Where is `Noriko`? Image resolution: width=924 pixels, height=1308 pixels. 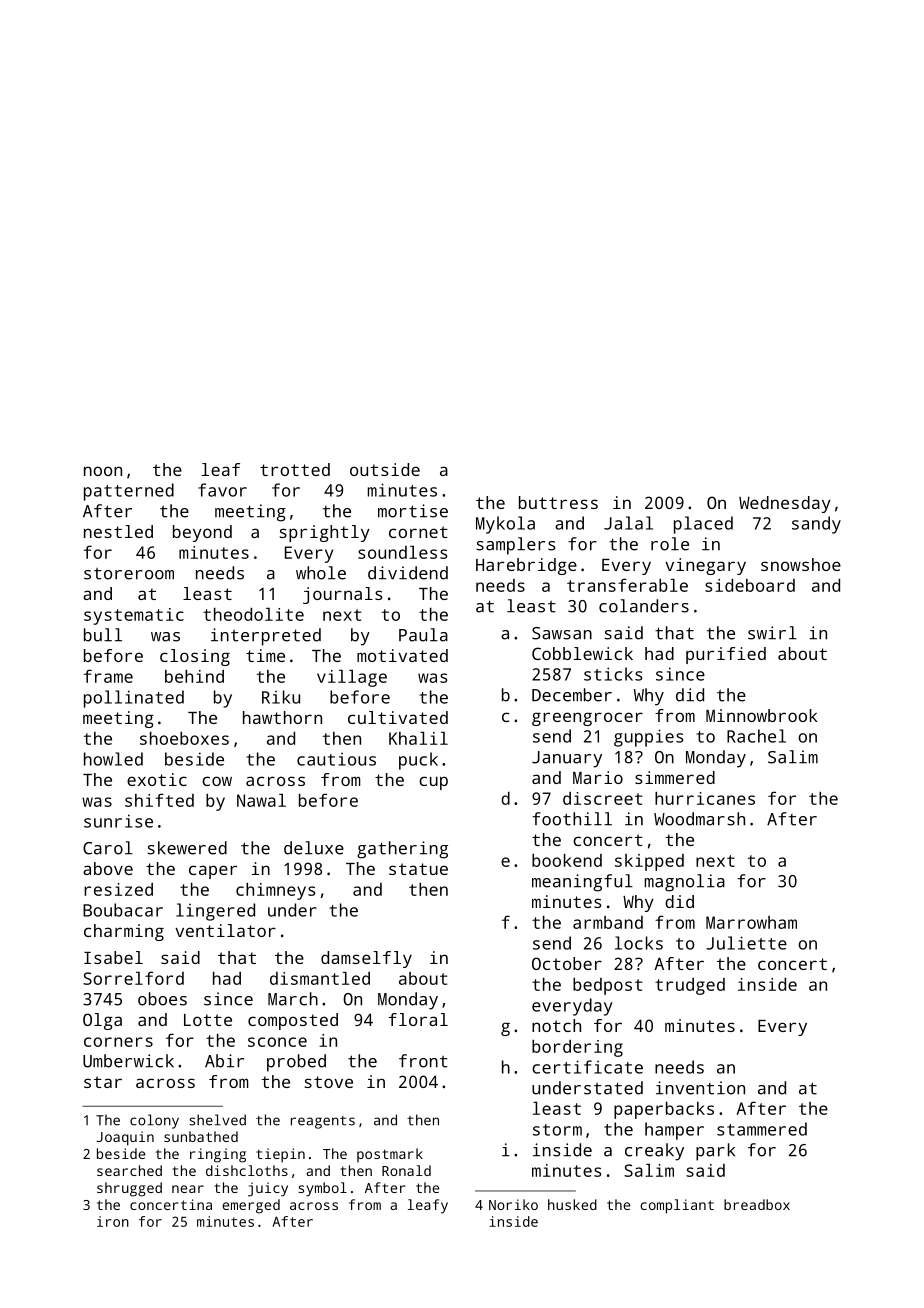
Noriko is located at coordinates (513, 1204).
